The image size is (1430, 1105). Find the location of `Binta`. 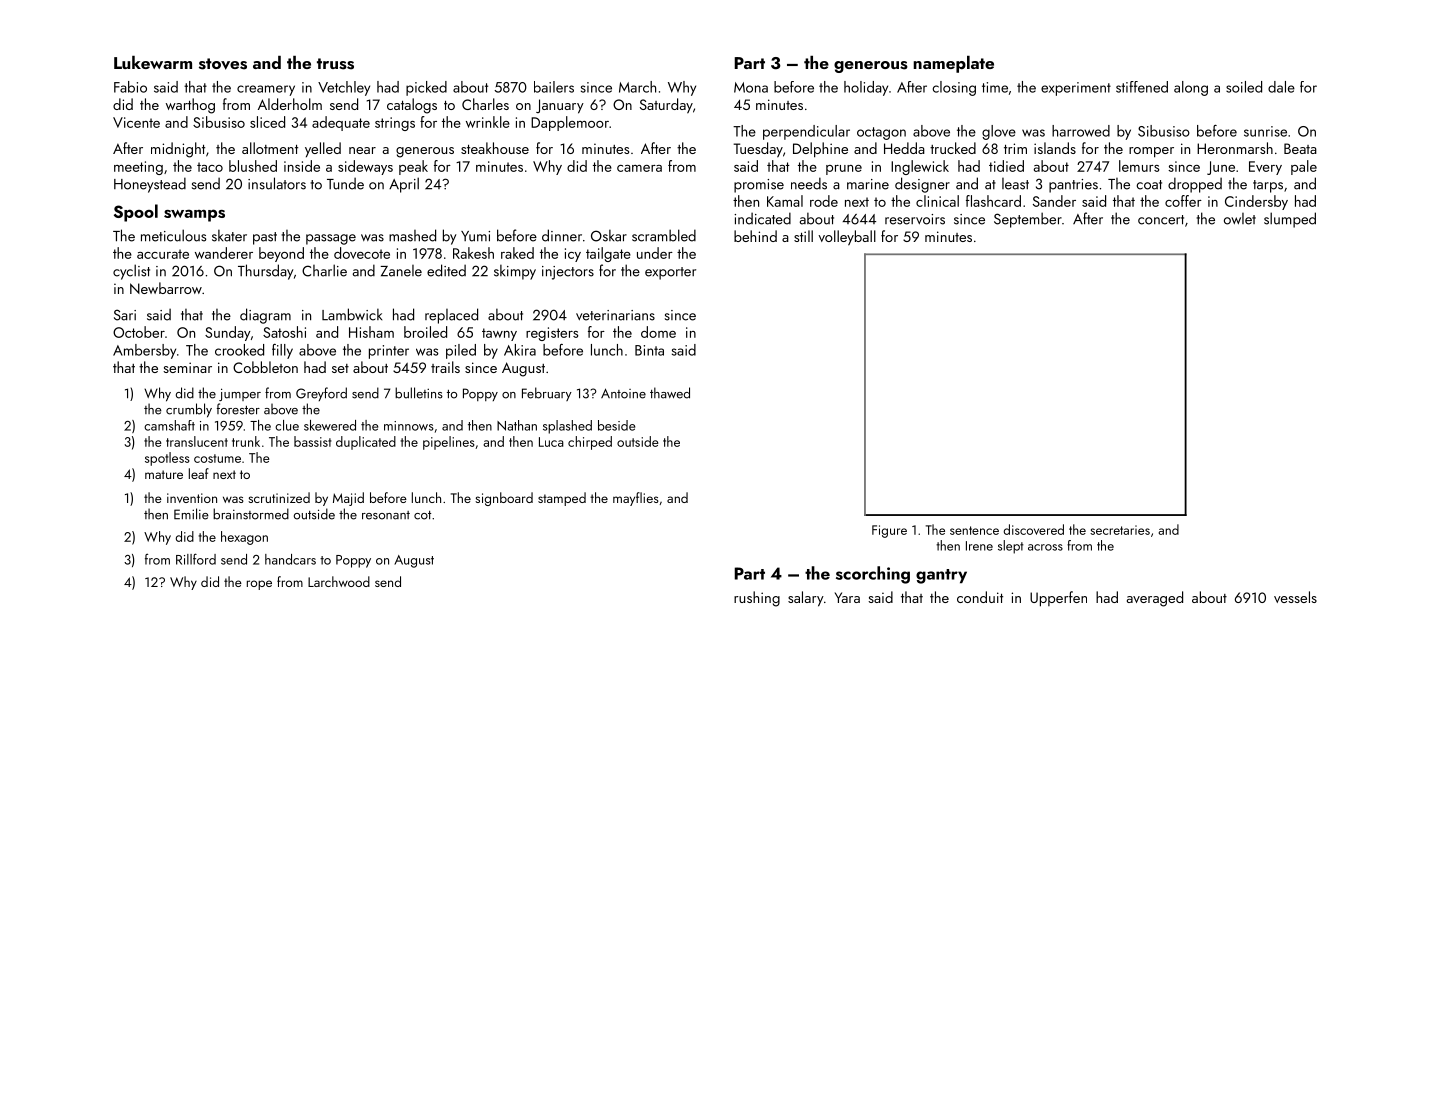

Binta is located at coordinates (649, 350).
